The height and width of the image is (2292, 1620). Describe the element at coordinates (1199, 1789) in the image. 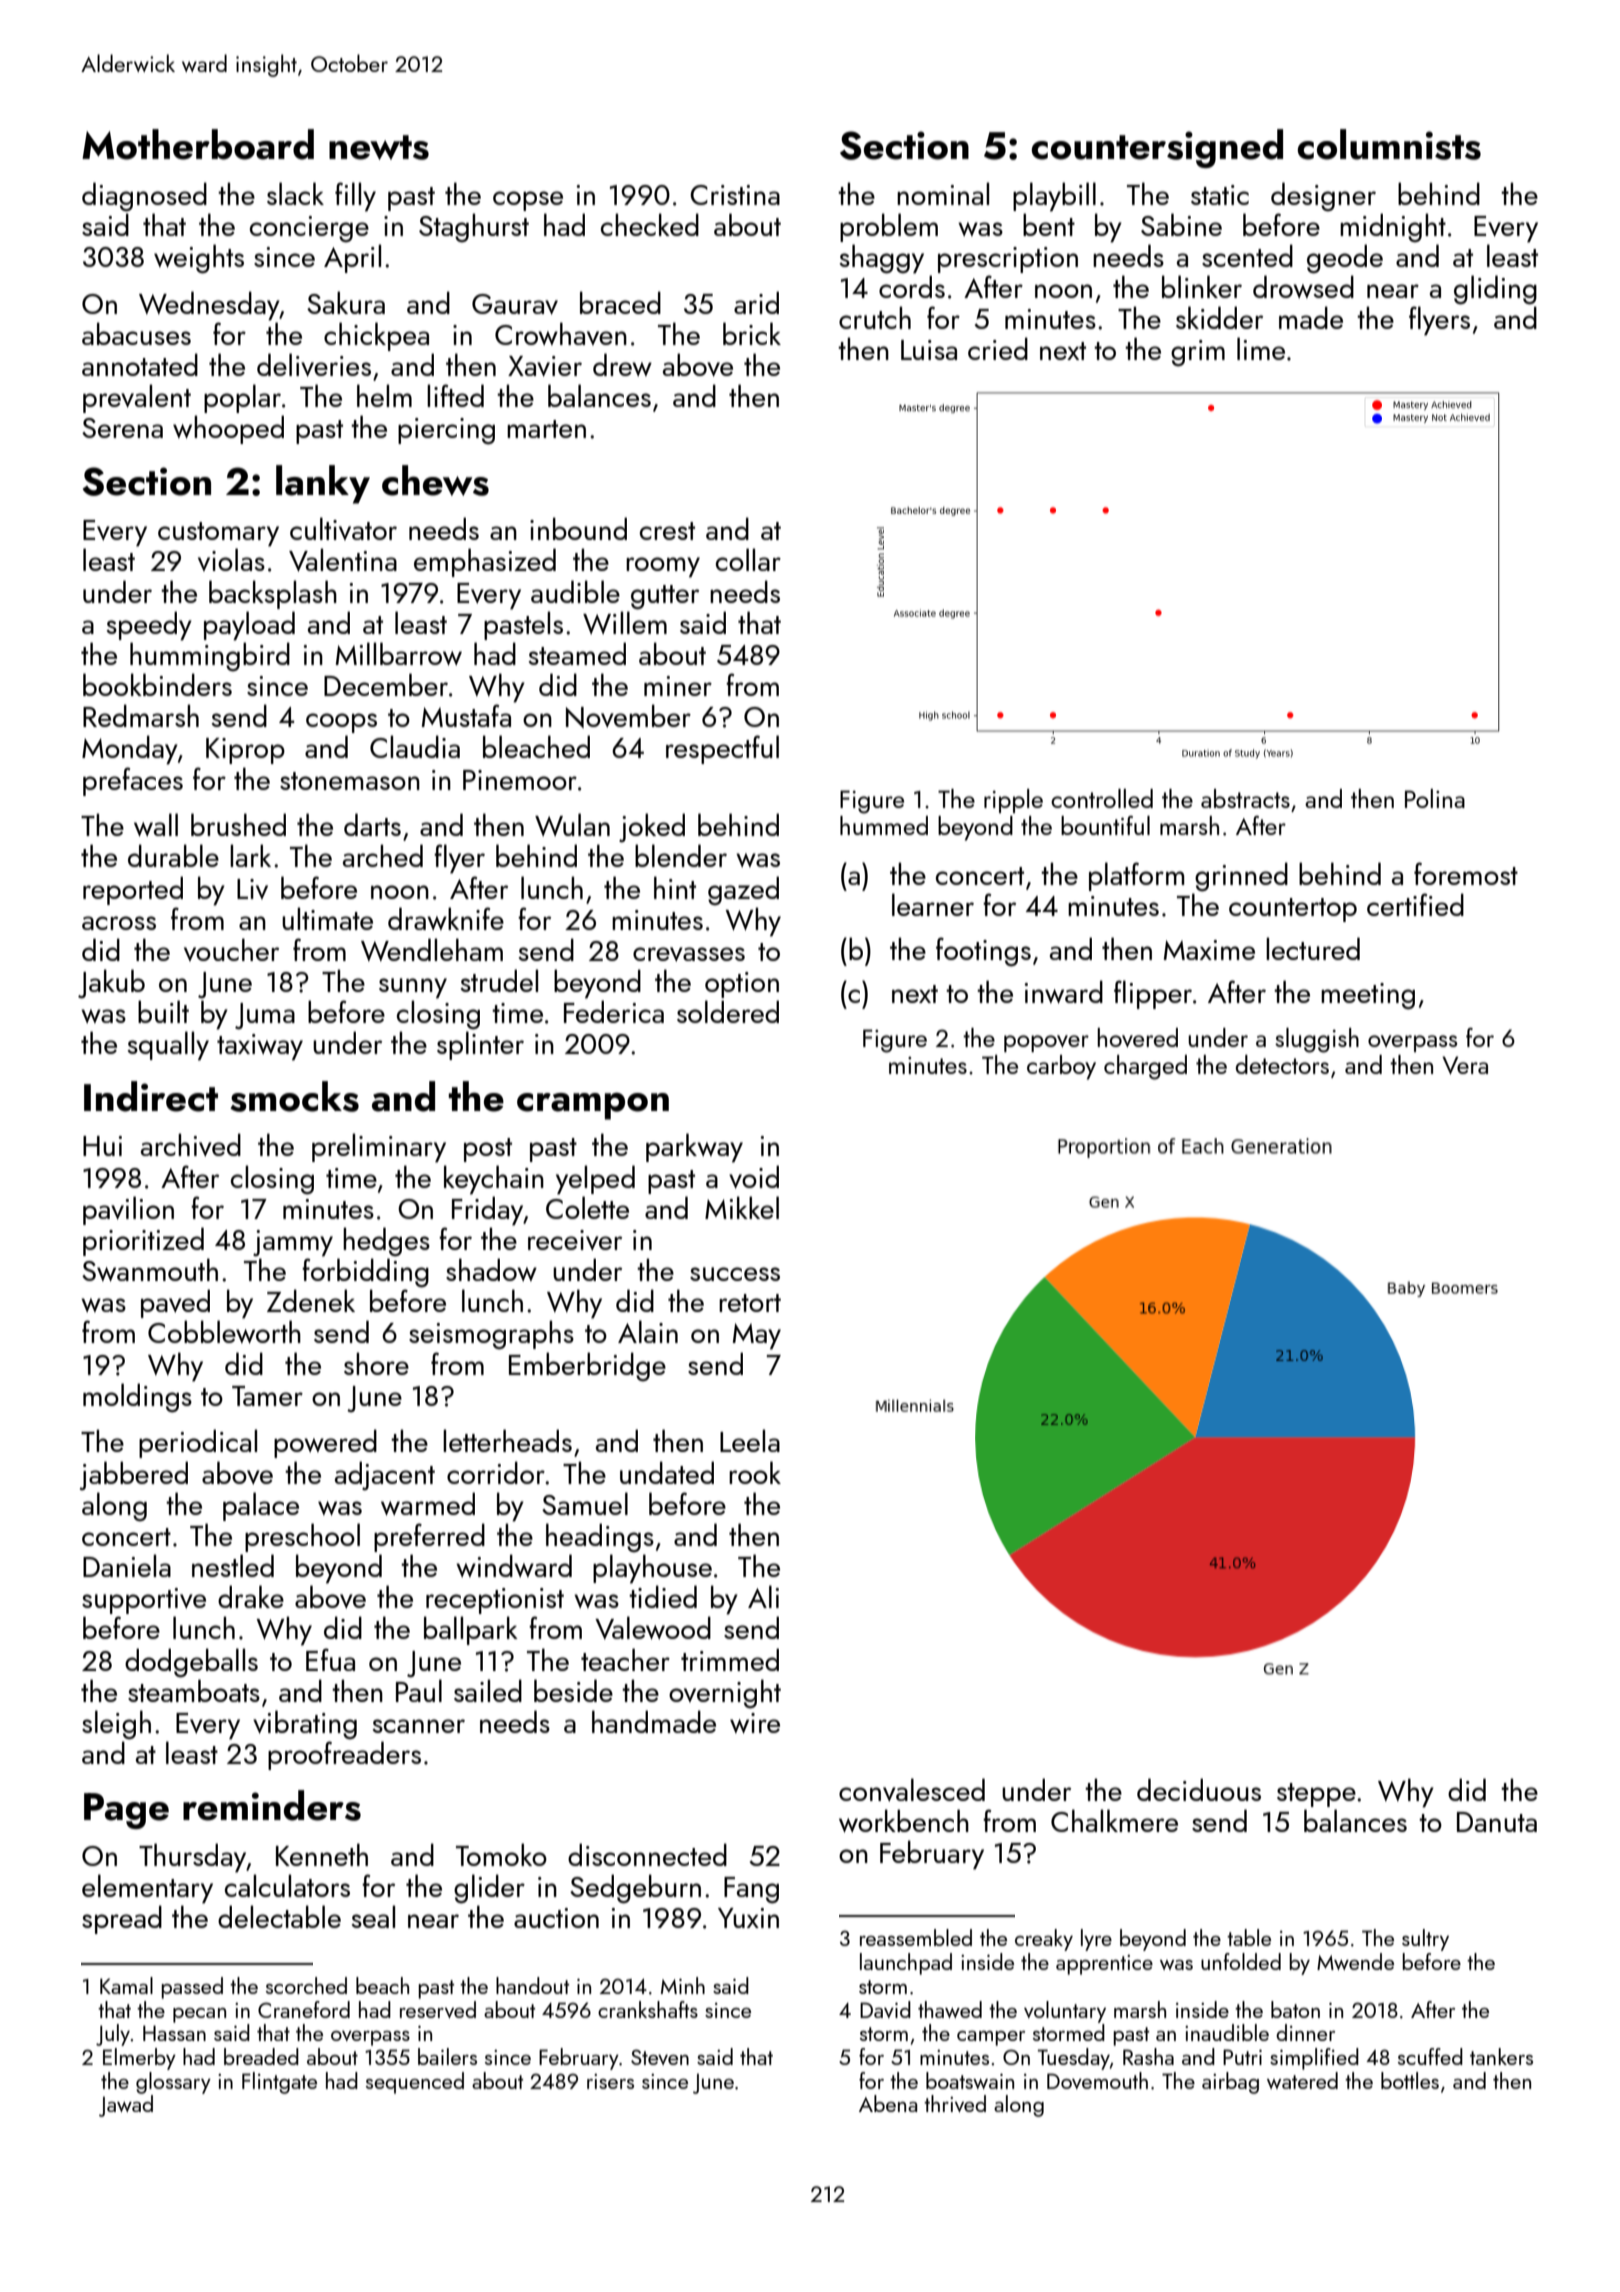

I see `deciduous` at that location.
